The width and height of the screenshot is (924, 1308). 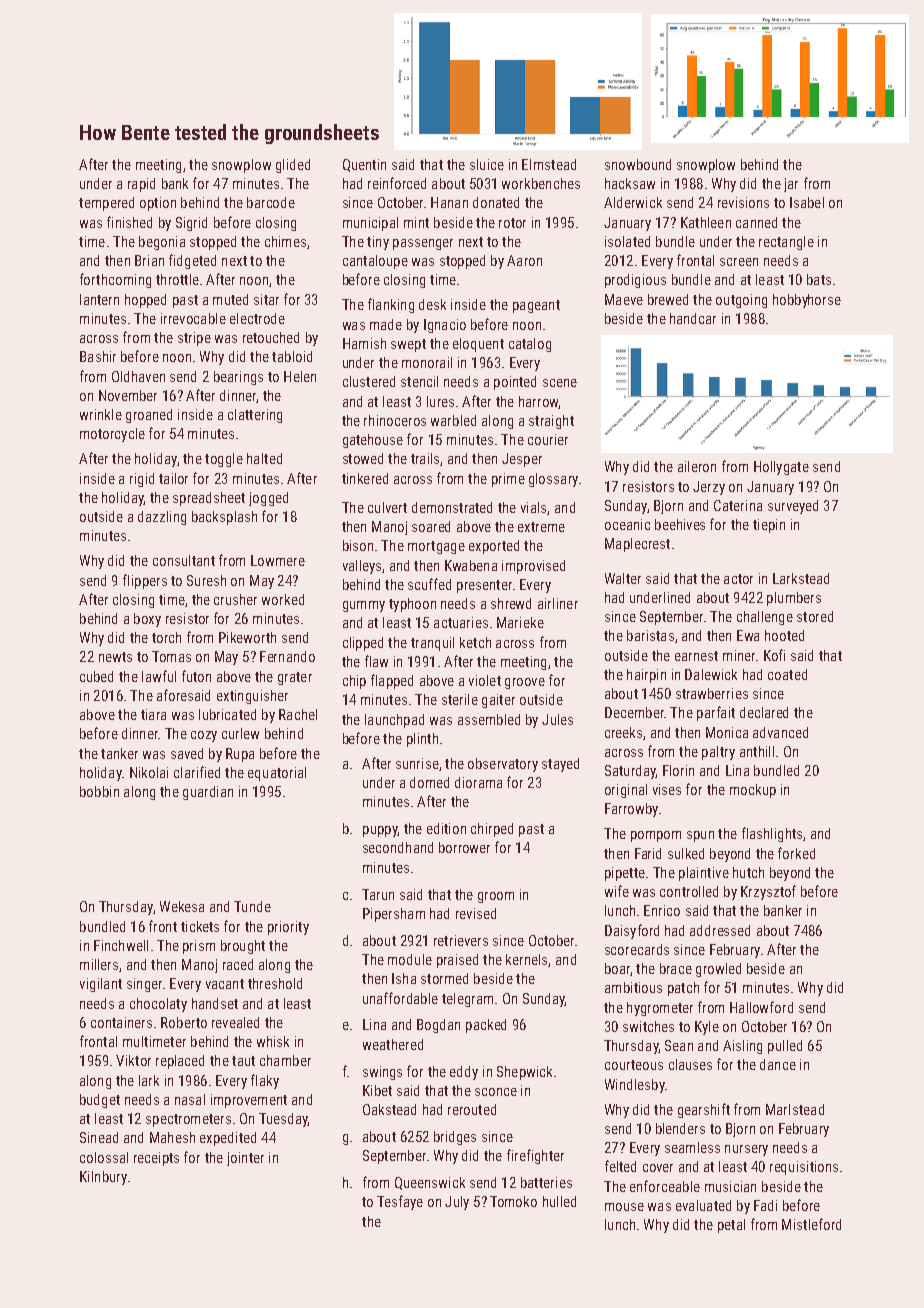 I want to click on baristas, so click(x=650, y=635).
